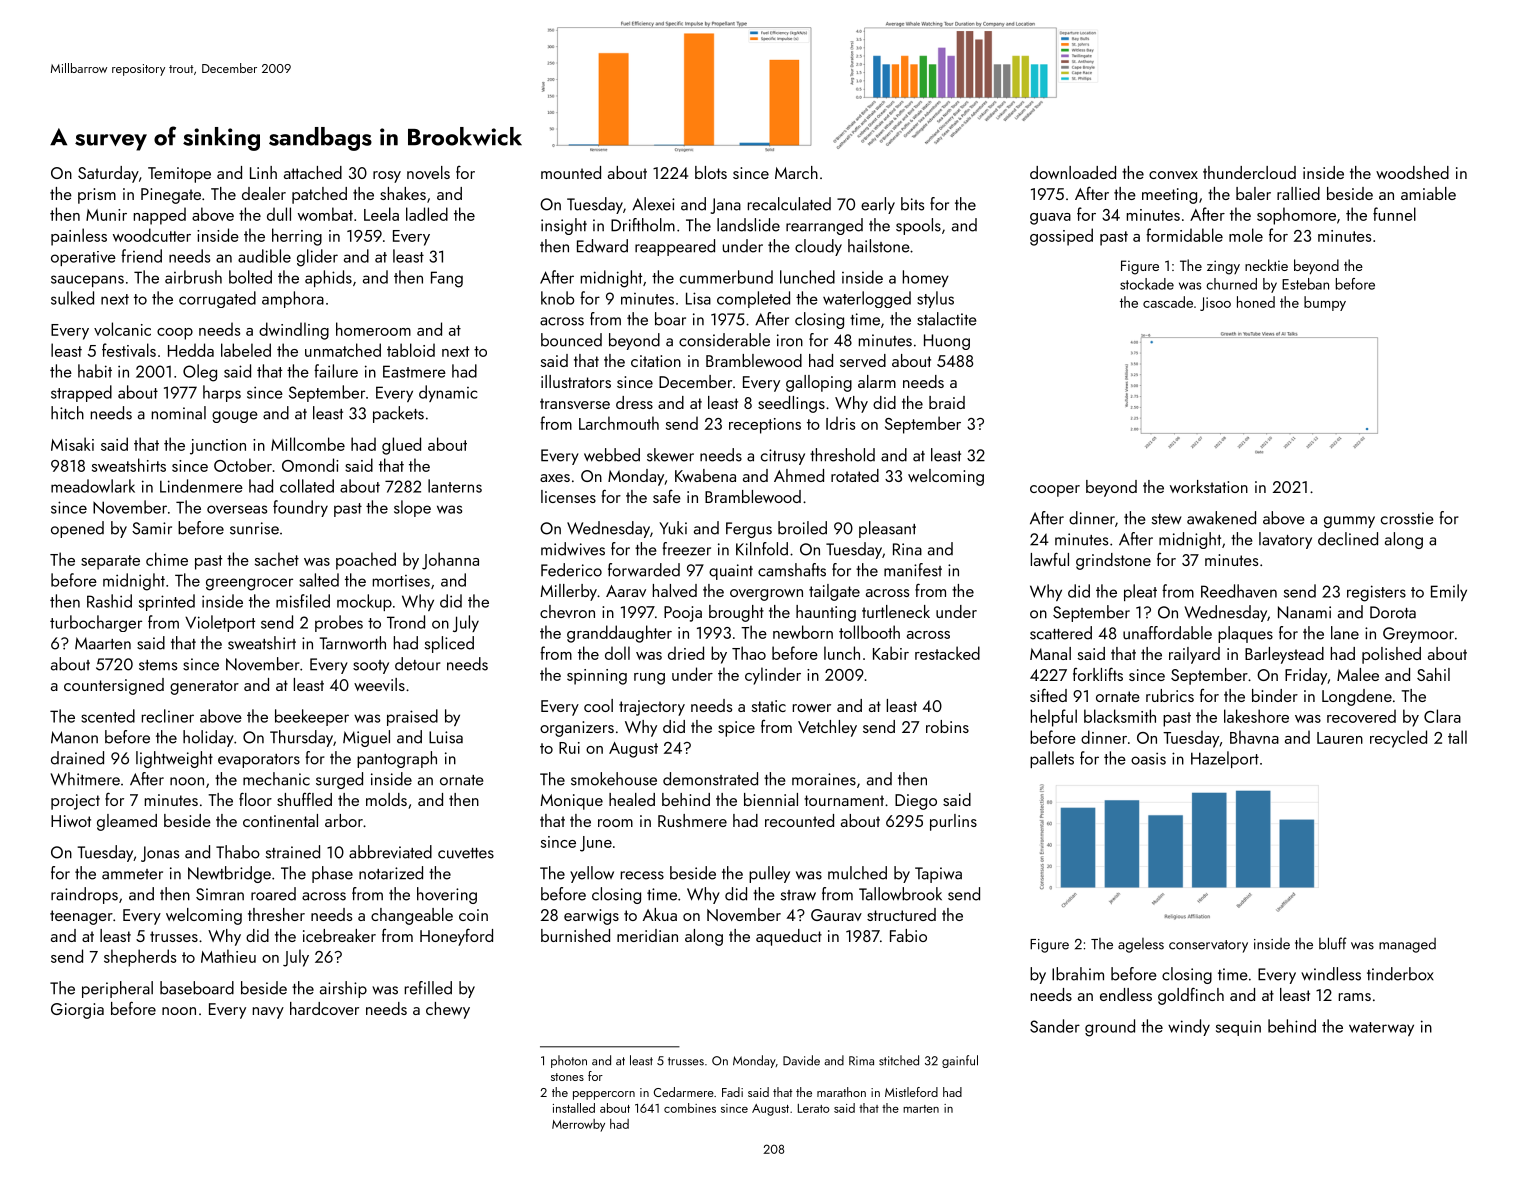 The width and height of the screenshot is (1526, 1179). What do you see at coordinates (1073, 172) in the screenshot?
I see `downloaded` at bounding box center [1073, 172].
